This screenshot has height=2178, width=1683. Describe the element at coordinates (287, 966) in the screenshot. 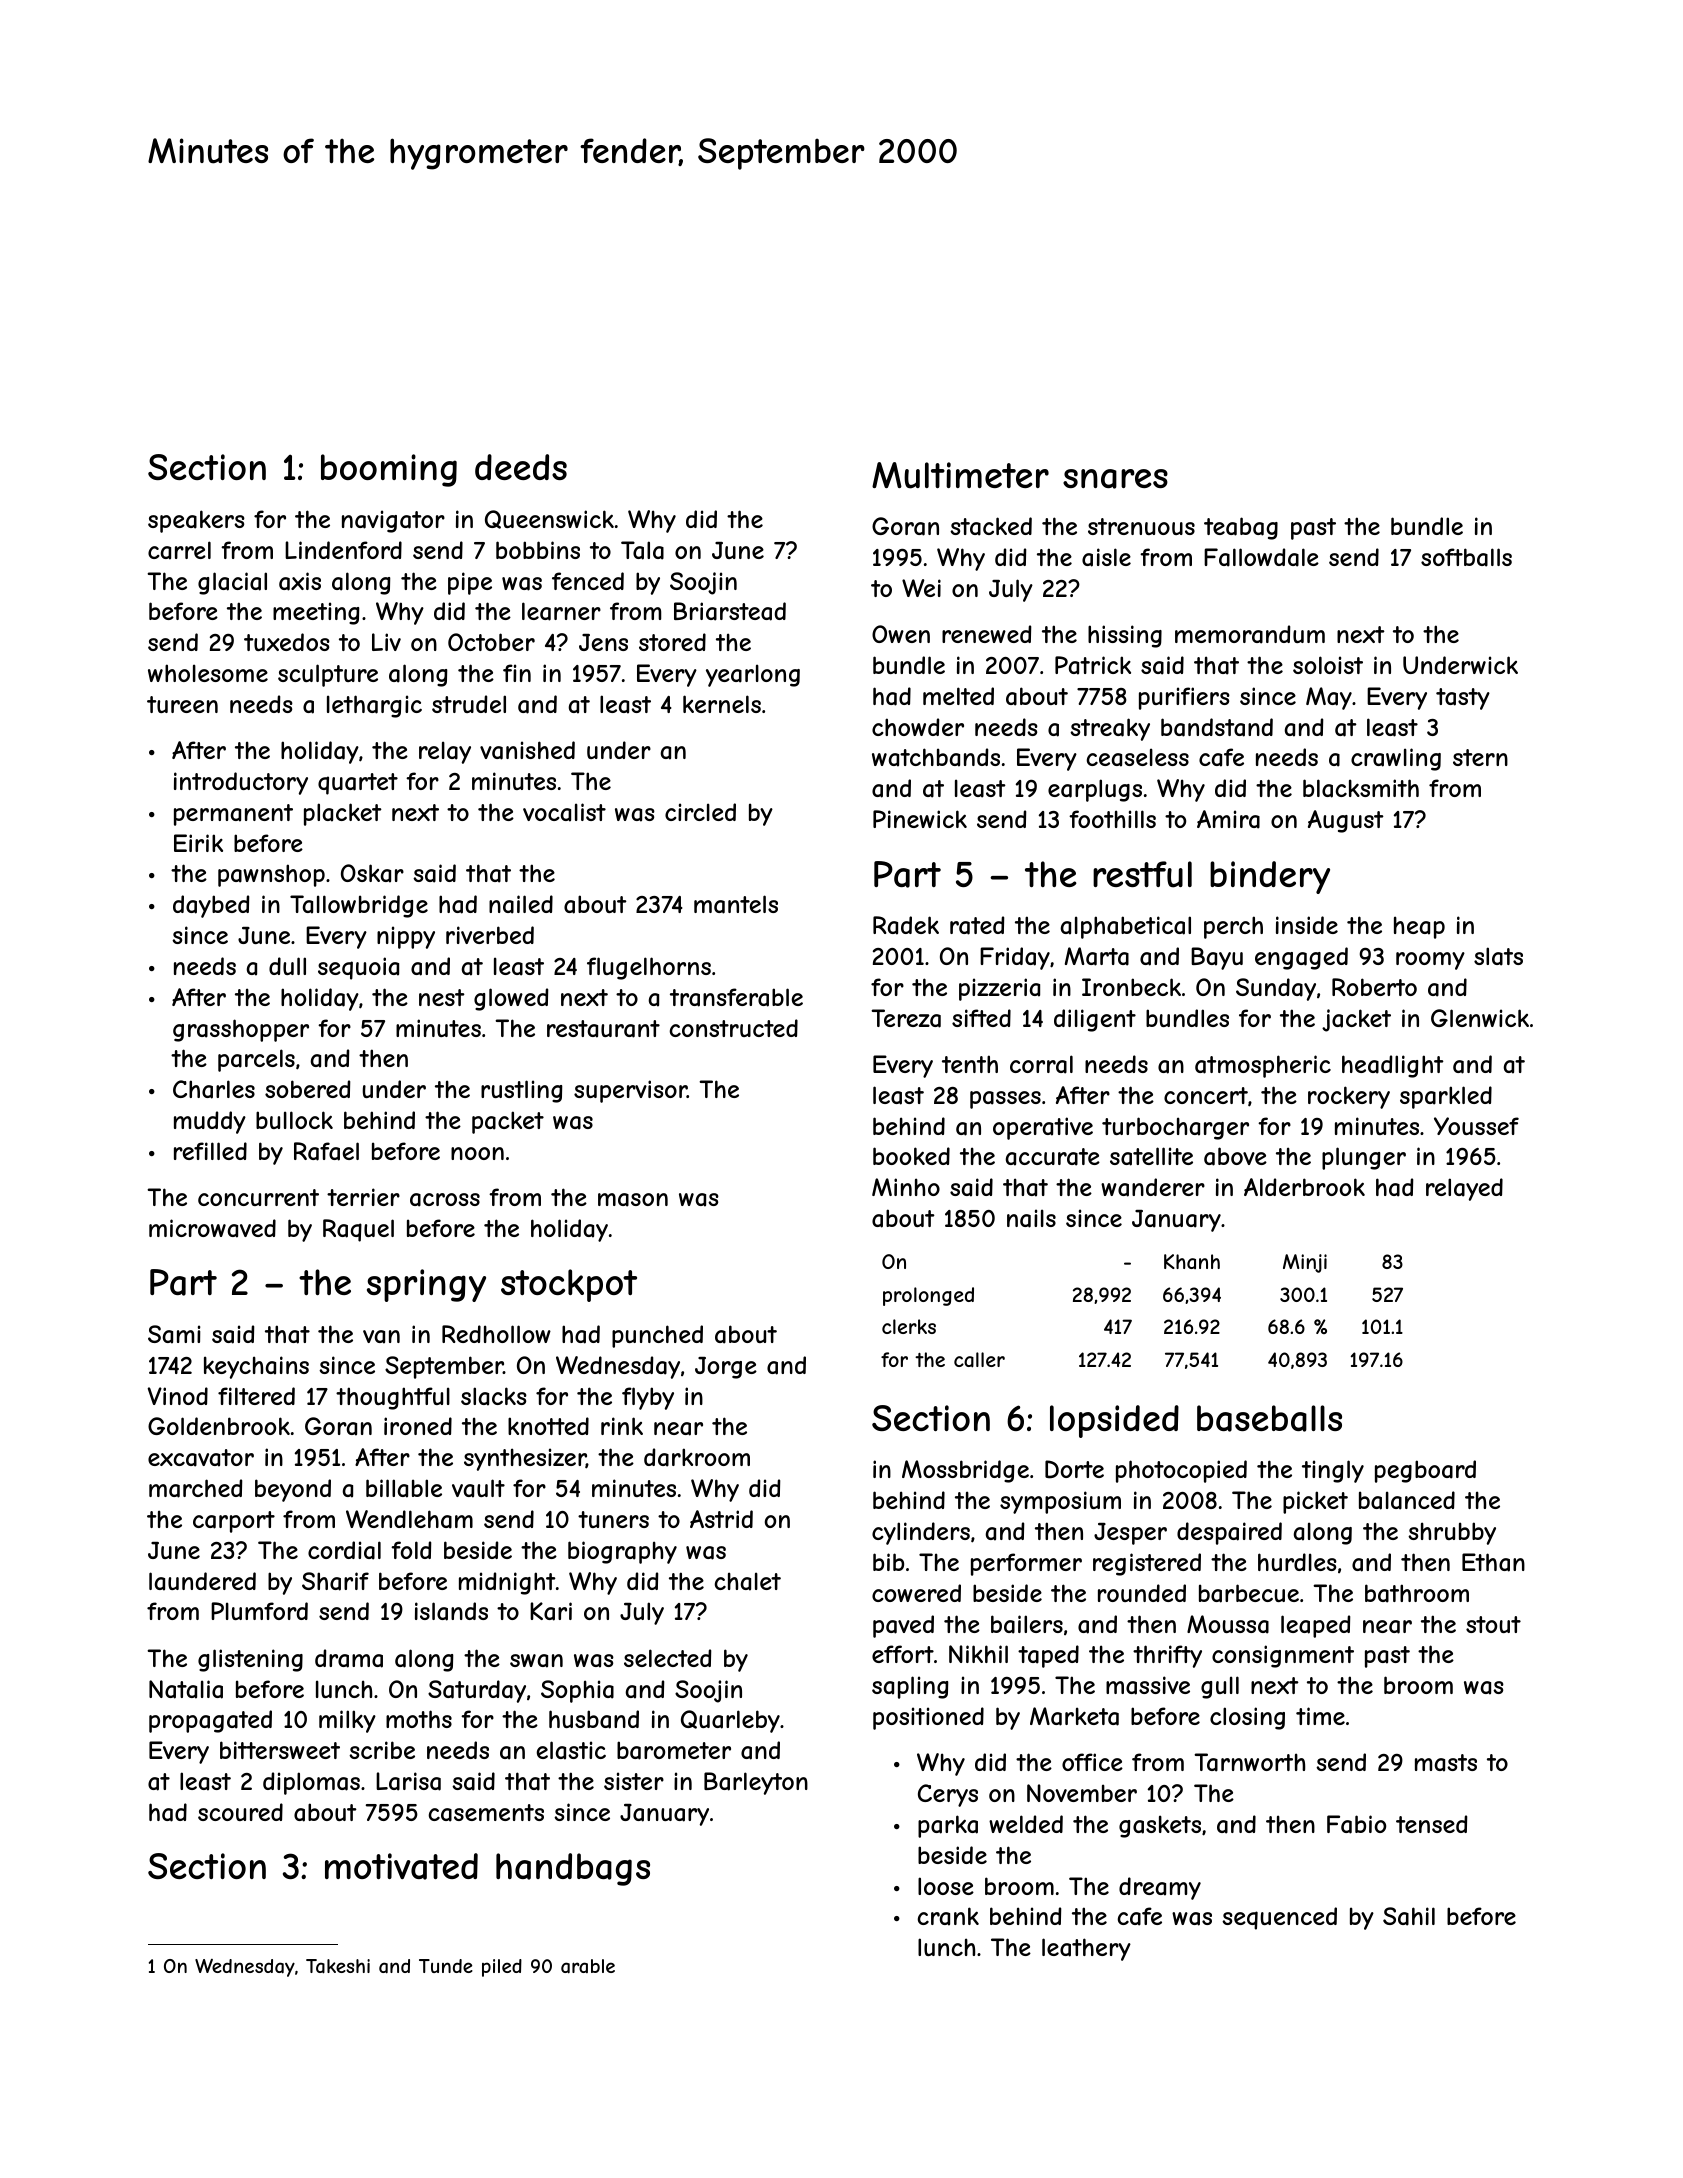

I see `dull` at that location.
